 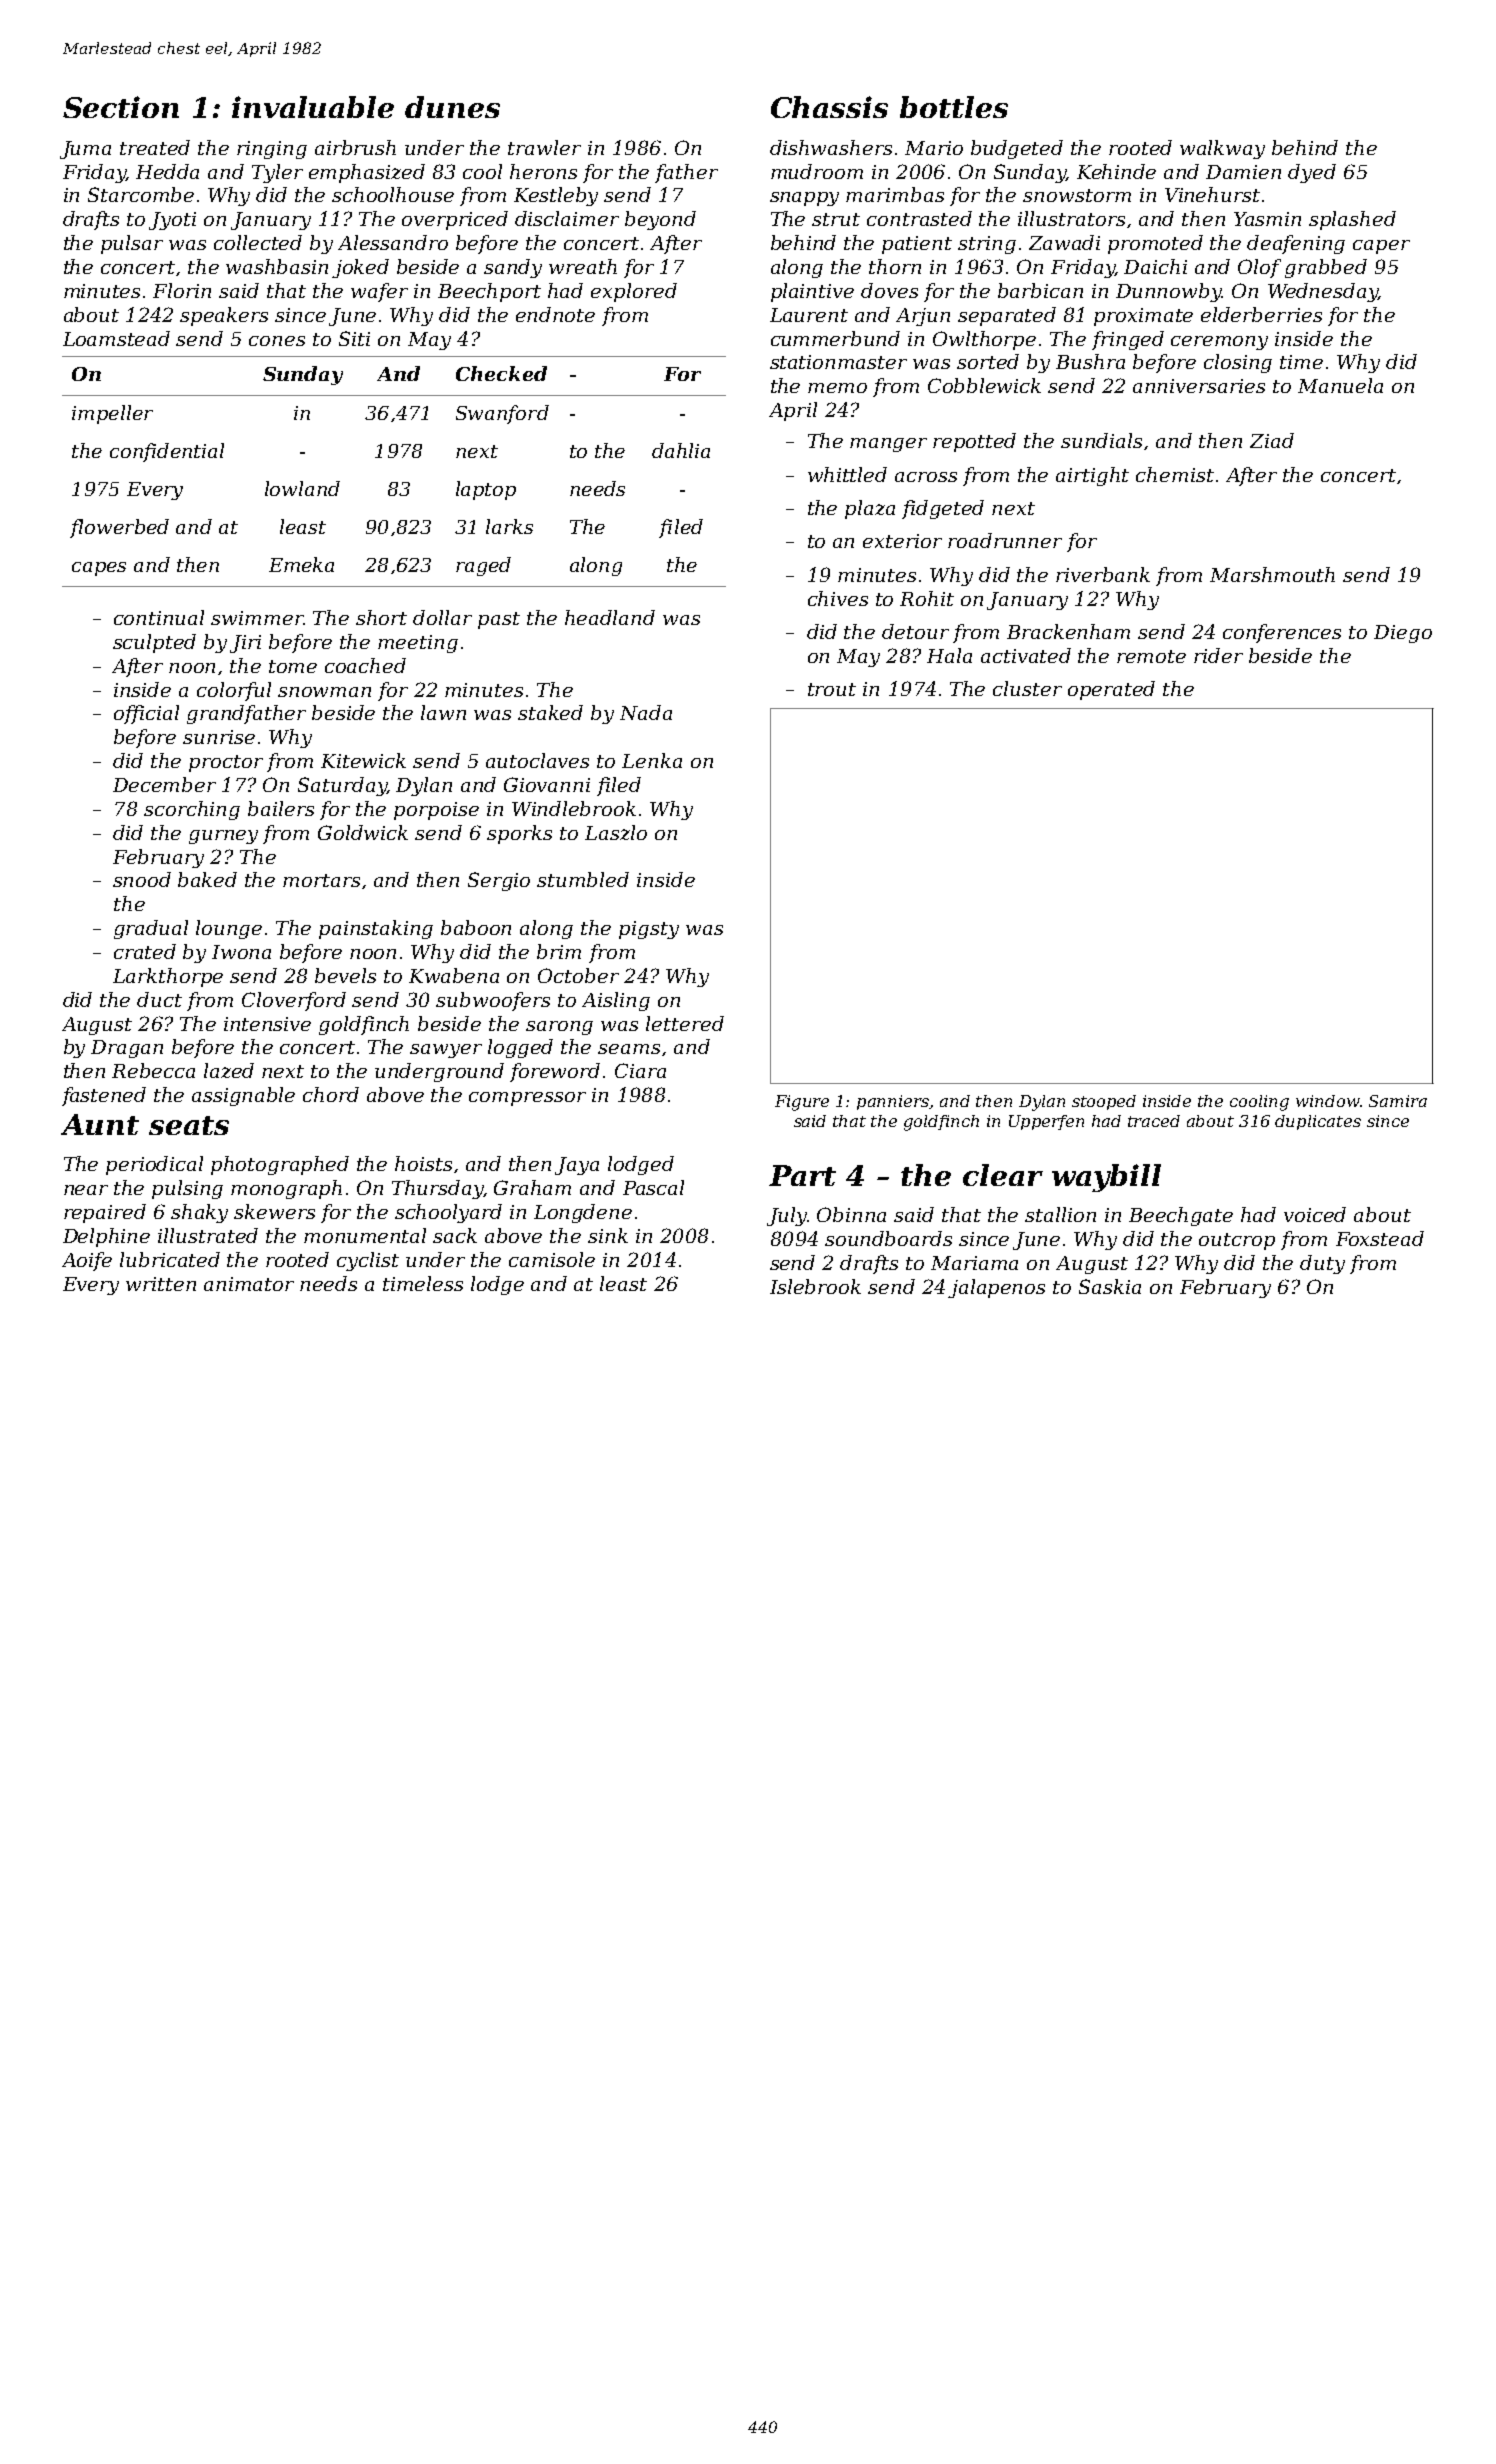 What do you see at coordinates (1027, 688) in the screenshot?
I see `cluster` at bounding box center [1027, 688].
